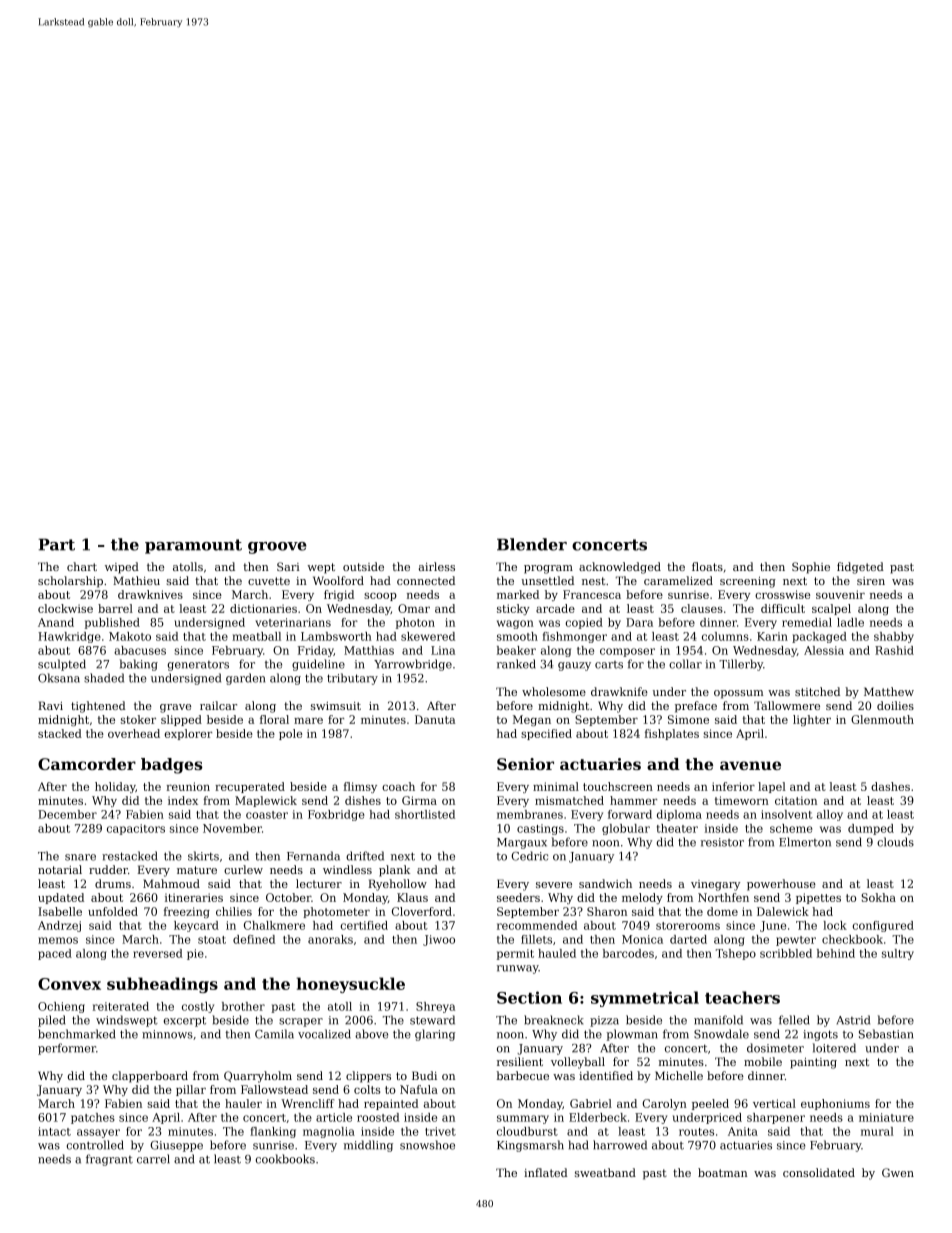 The width and height of the screenshot is (952, 1233). Describe the element at coordinates (688, 939) in the screenshot. I see `darted` at that location.
